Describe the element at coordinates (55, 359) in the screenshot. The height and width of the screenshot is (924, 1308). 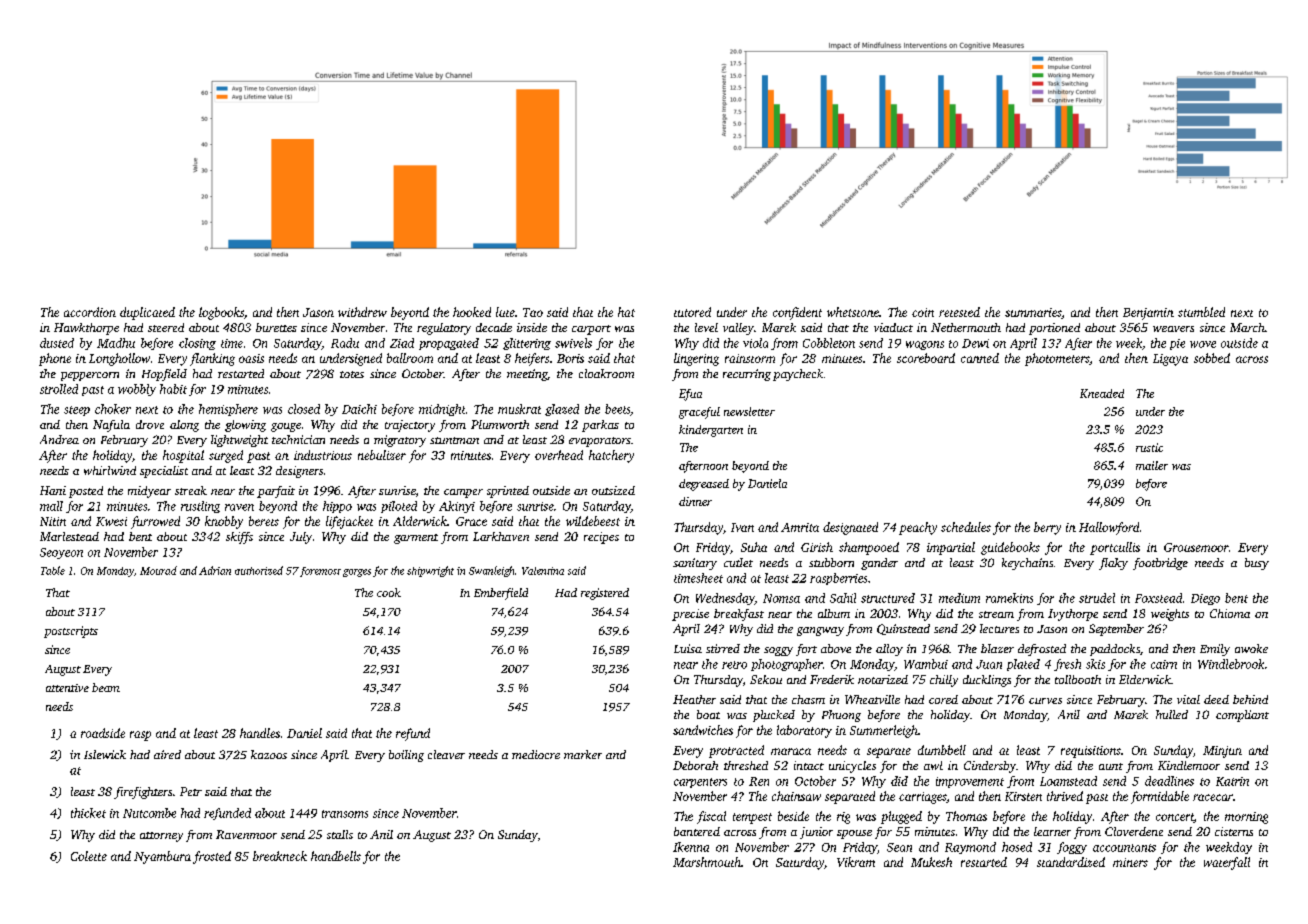
I see `phone` at that location.
